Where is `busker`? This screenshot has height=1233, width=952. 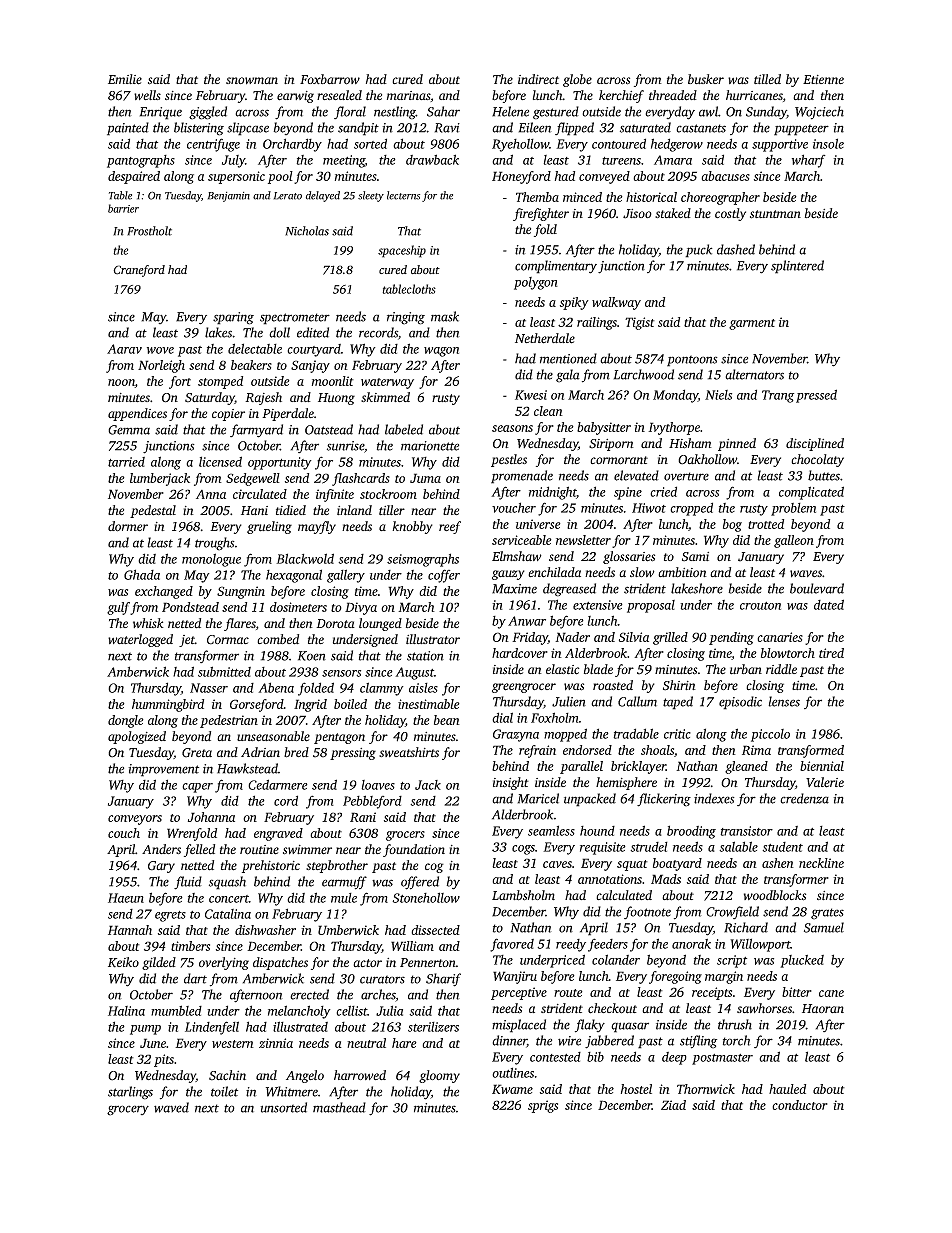 busker is located at coordinates (706, 79).
